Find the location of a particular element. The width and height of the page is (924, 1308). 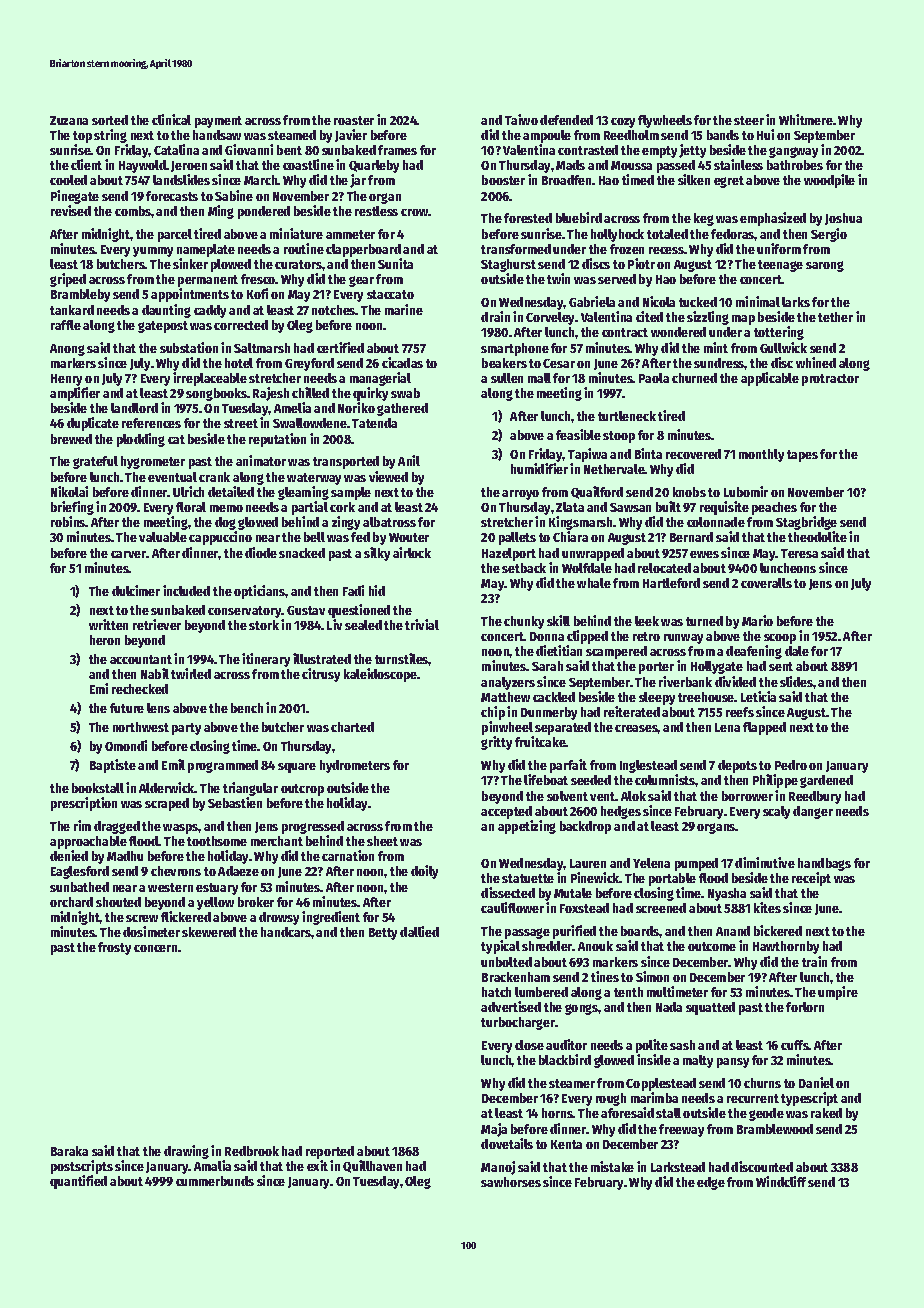

cummerbunds is located at coordinates (215, 1181).
